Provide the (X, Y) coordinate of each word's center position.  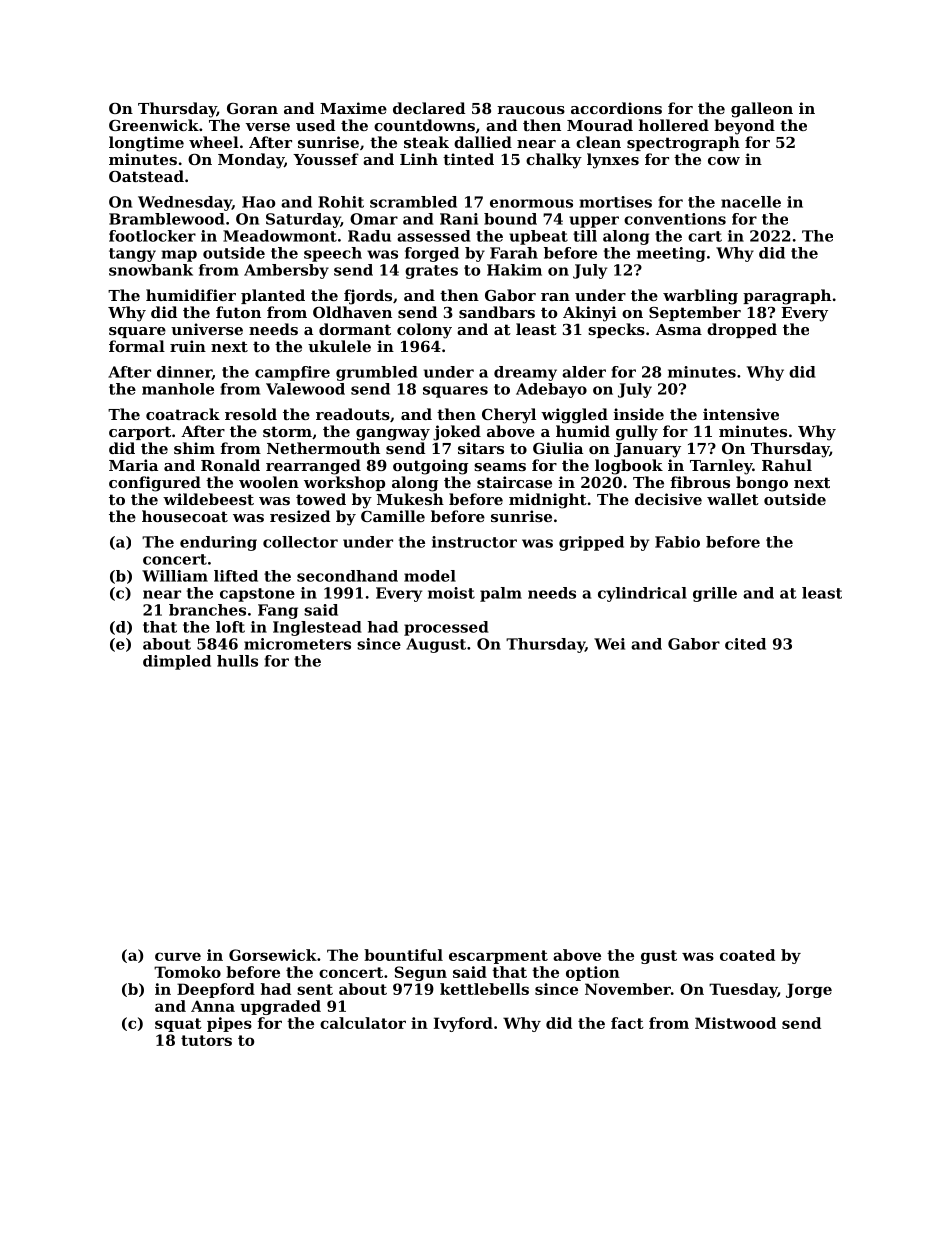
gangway (393, 435)
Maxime (353, 108)
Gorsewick (273, 955)
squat (178, 1025)
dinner (184, 372)
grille (715, 594)
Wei (609, 644)
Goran (252, 108)
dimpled (177, 662)
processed (446, 628)
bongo (762, 484)
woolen (269, 482)
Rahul (787, 465)
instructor (474, 542)
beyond (744, 127)
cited (745, 644)
